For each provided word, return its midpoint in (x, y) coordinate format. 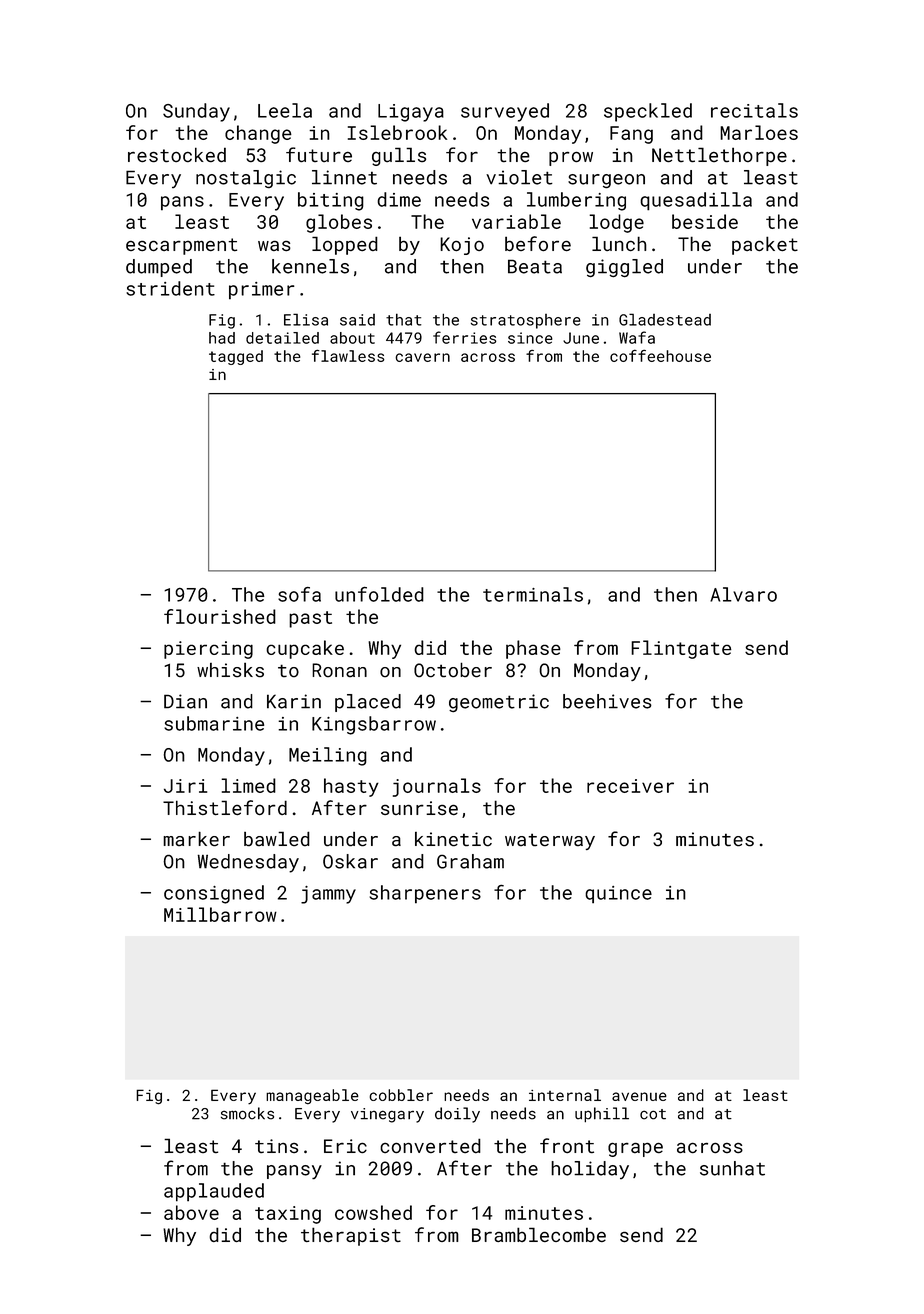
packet (765, 245)
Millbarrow (220, 914)
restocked (177, 154)
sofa (299, 594)
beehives (607, 701)
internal (565, 1095)
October (453, 670)
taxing (288, 1215)
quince (618, 895)
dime (399, 199)
